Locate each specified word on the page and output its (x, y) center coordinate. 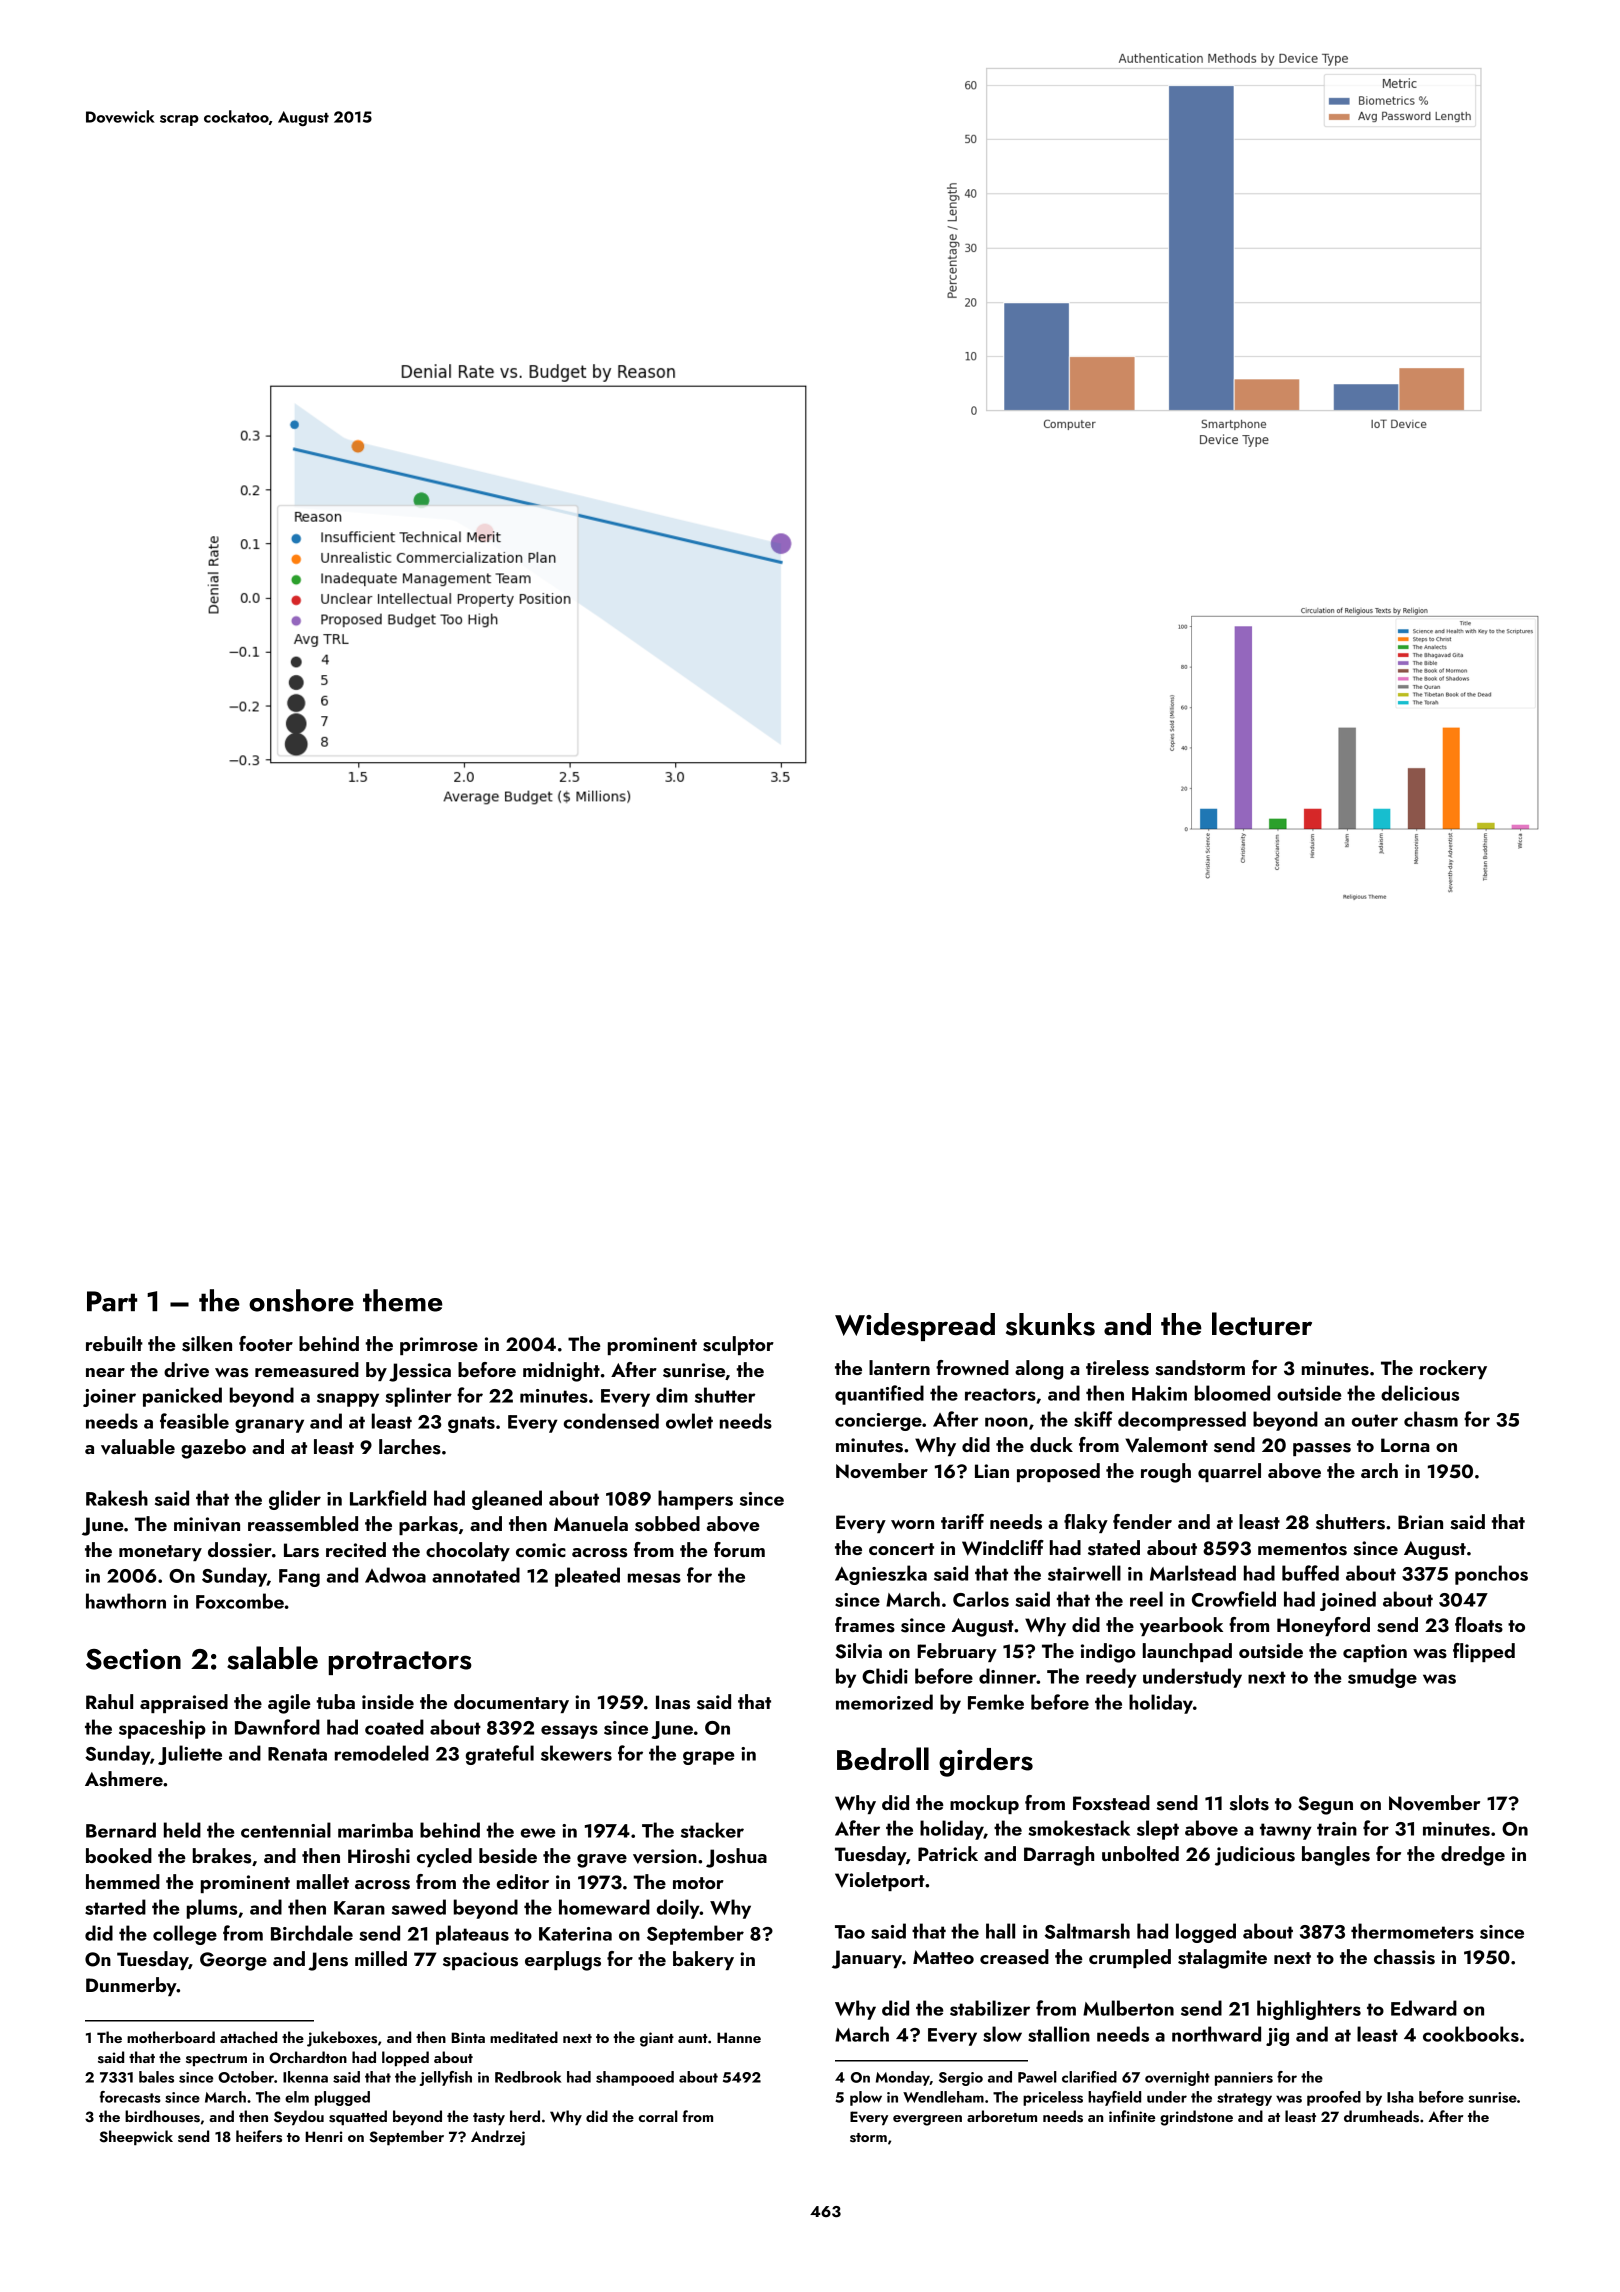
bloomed (1232, 1393)
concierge (878, 1422)
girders (986, 1762)
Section (133, 1659)
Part (112, 1301)
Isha (1400, 2097)
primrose (439, 1346)
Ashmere (124, 1779)
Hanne (739, 2037)
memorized (884, 1702)
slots (1249, 1803)
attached (248, 2037)
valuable (138, 1447)
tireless (1117, 1368)
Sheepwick (136, 2137)
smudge (1382, 1678)
